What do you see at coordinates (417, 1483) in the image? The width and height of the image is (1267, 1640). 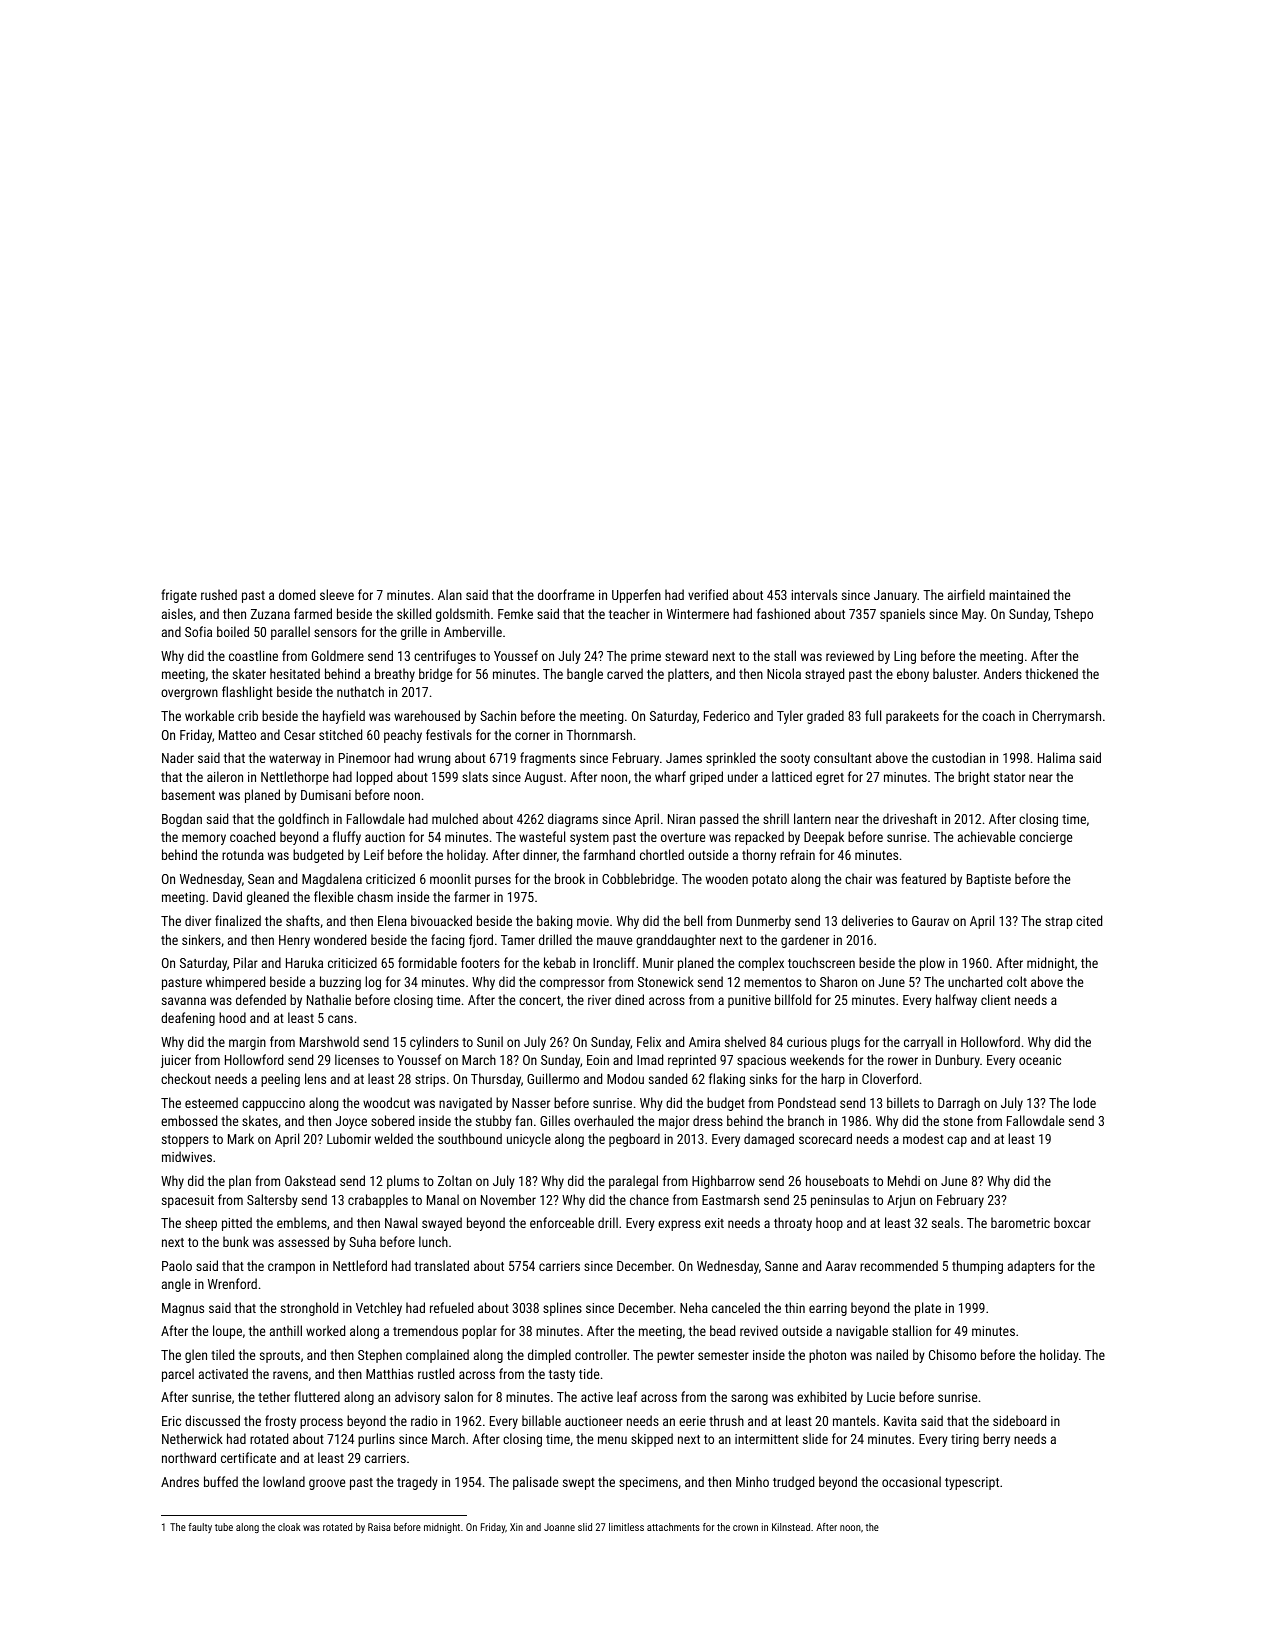 I see `tragedy` at bounding box center [417, 1483].
